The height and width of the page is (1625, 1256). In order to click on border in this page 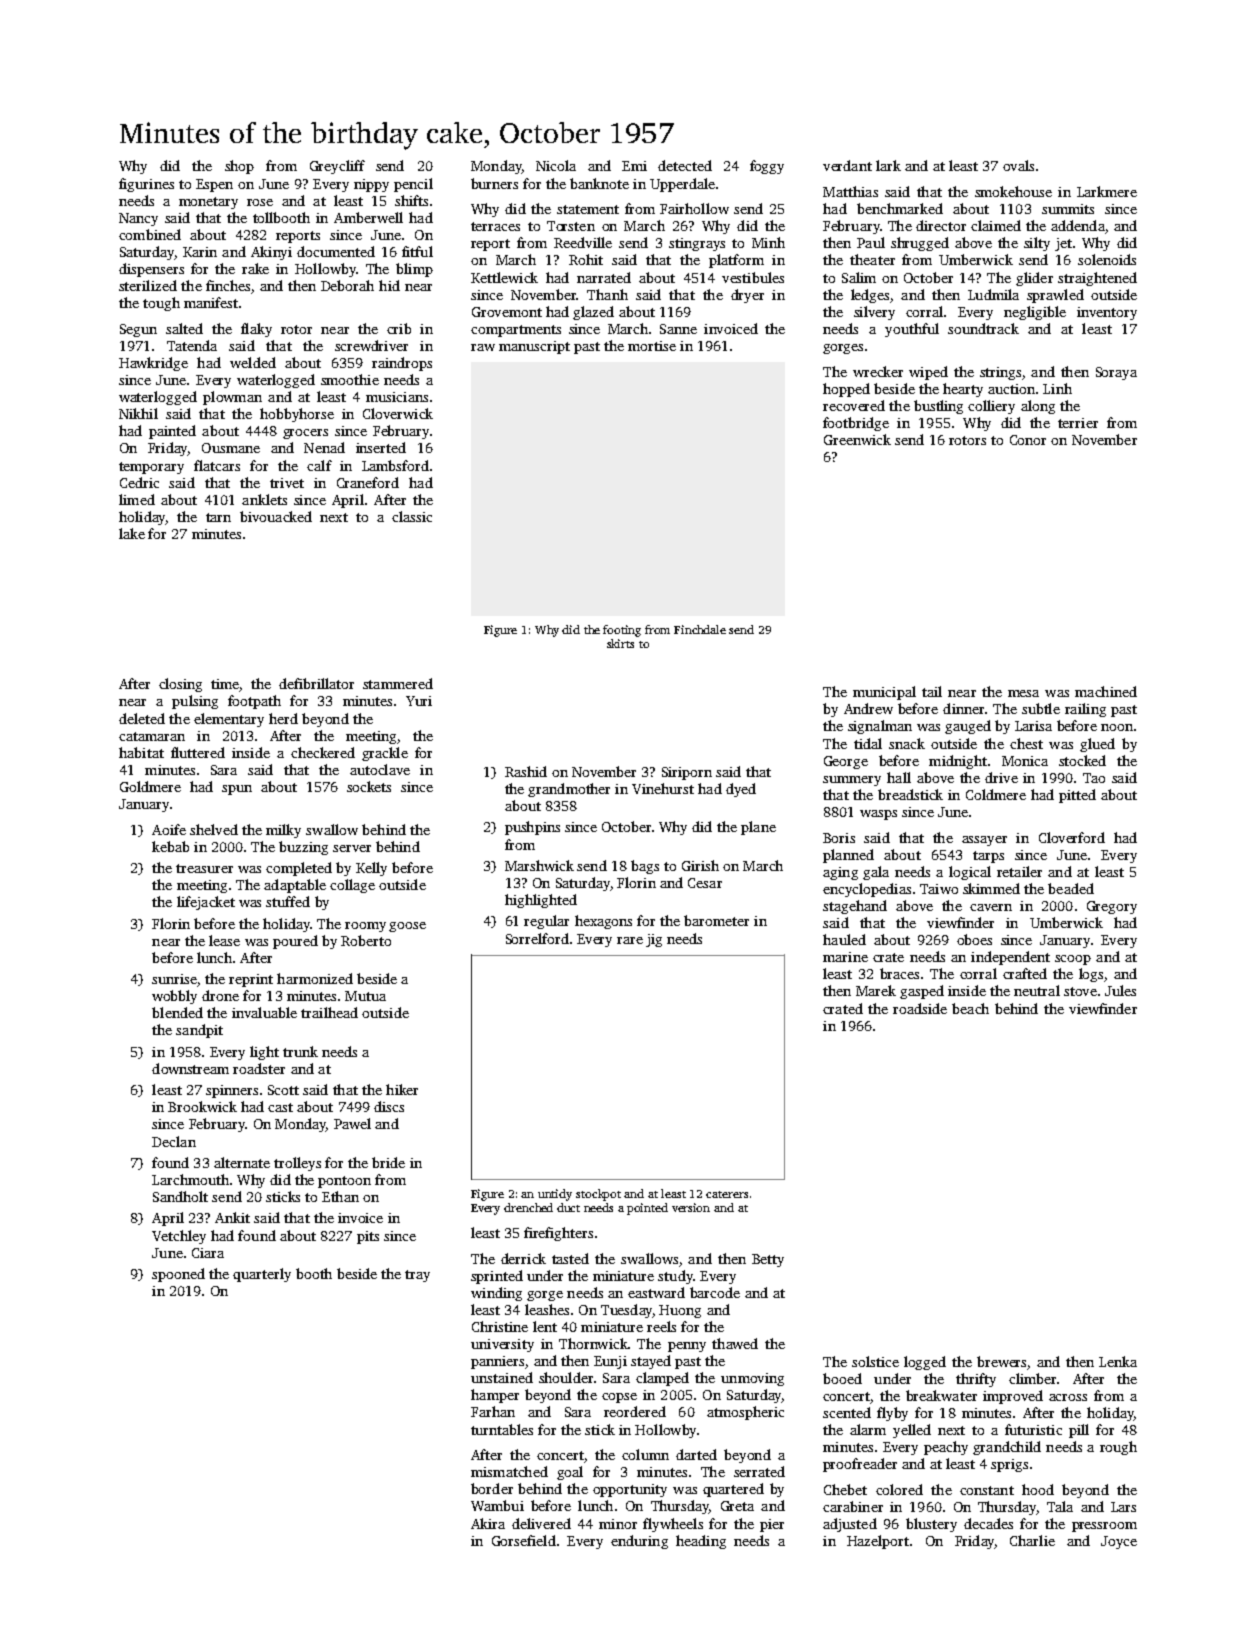, I will do `click(492, 1488)`.
